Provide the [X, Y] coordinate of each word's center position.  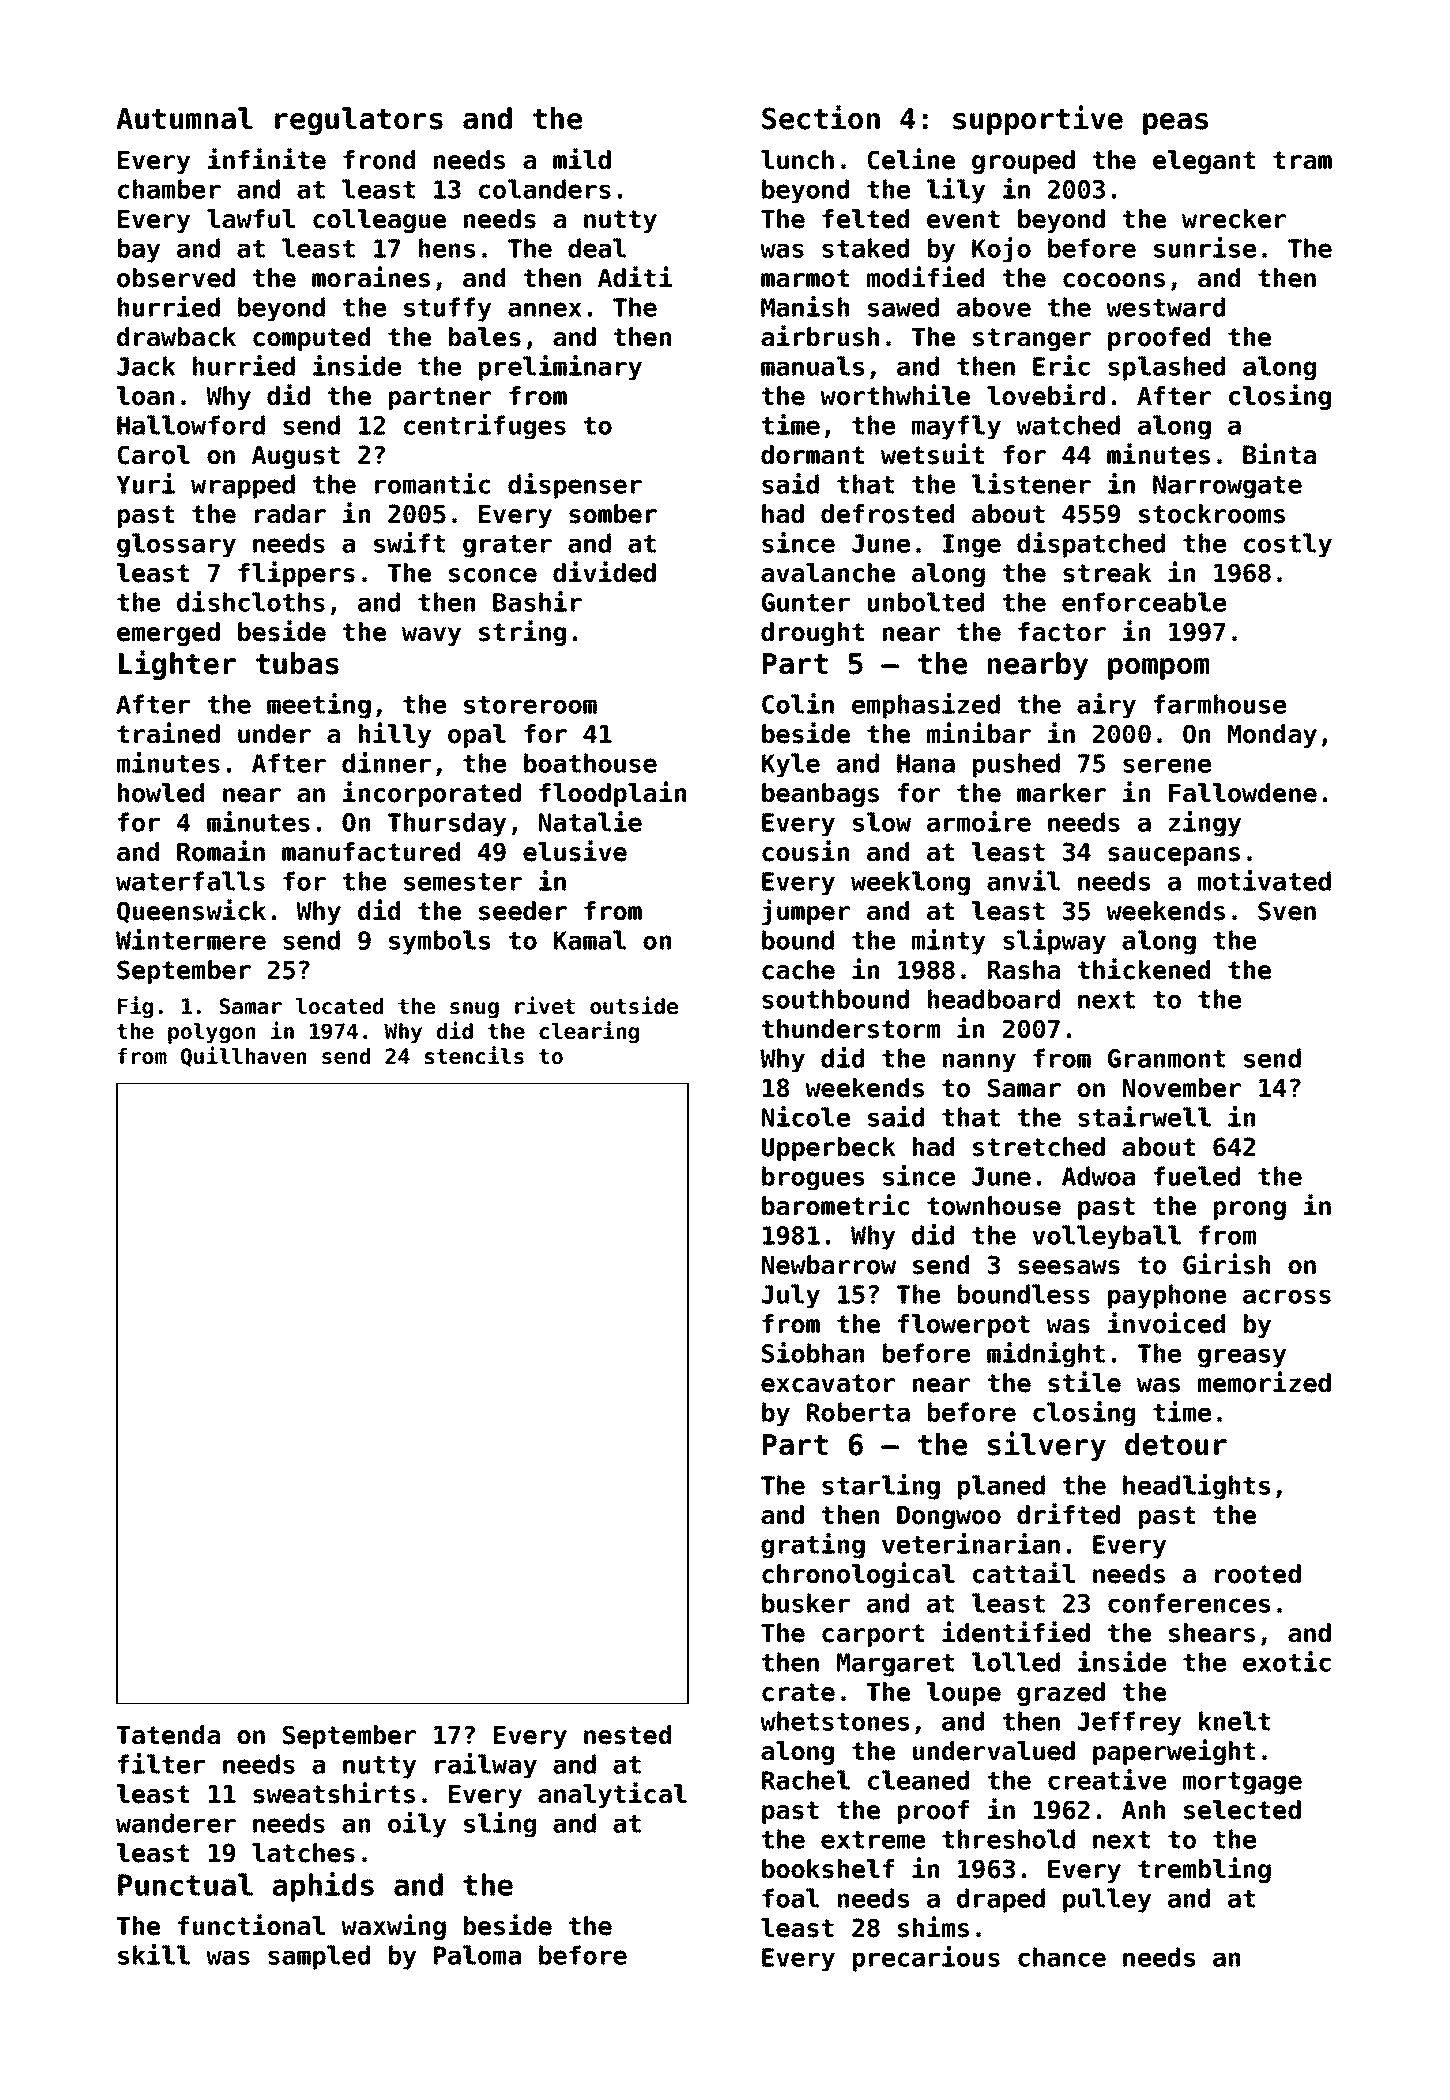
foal [790, 1898]
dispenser [575, 486]
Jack [146, 366]
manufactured [371, 852]
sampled [319, 1957]
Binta [1279, 454]
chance [1062, 1957]
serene [1167, 765]
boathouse [590, 763]
